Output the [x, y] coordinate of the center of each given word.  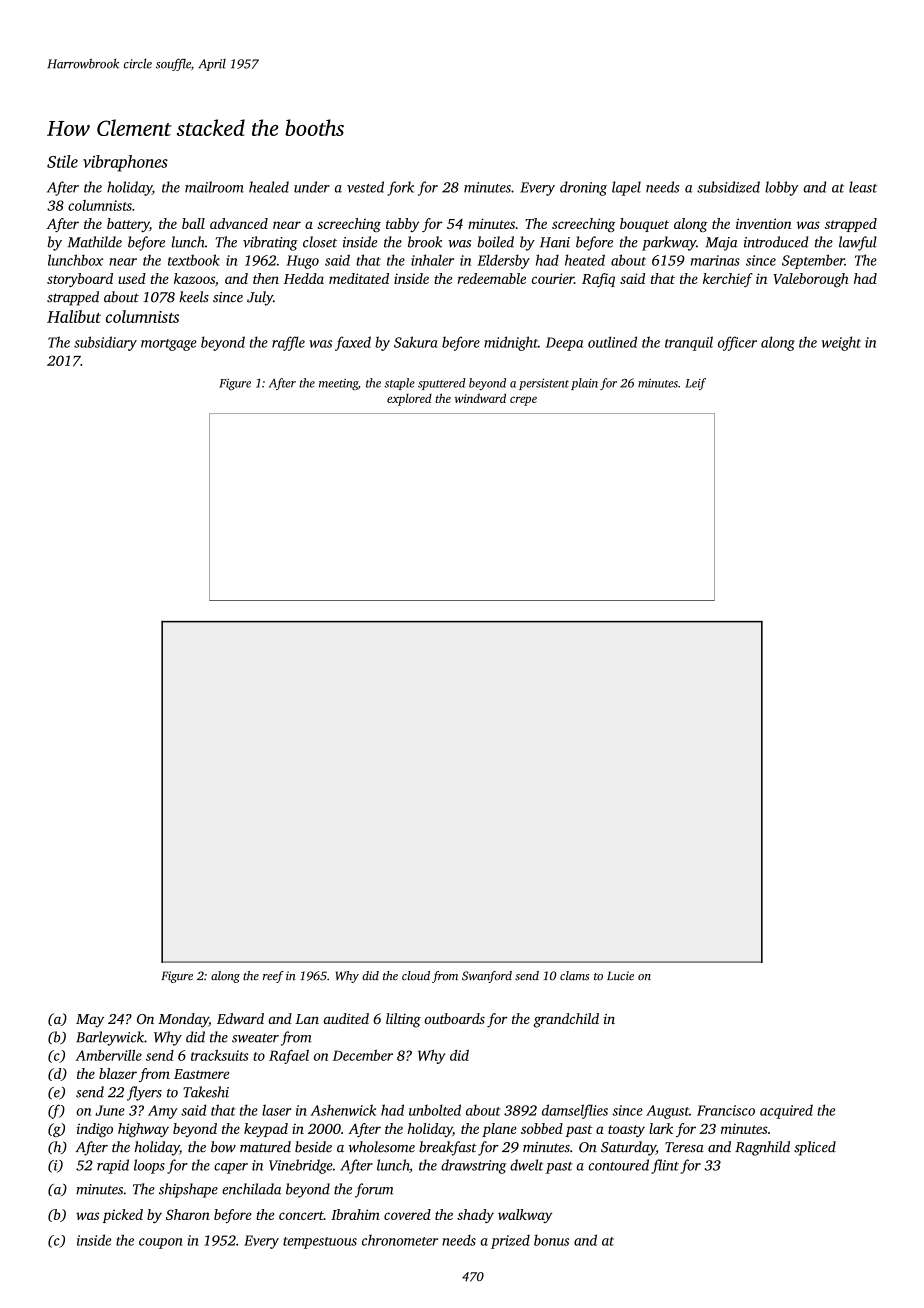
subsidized [728, 187]
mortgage [169, 345]
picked [122, 1216]
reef [273, 977]
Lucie [620, 976]
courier [552, 278]
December [363, 1055]
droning [583, 188]
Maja [721, 244]
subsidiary [105, 343]
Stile [62, 161]
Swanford [487, 977]
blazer [118, 1073]
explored [409, 399]
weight [841, 343]
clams [574, 976]
